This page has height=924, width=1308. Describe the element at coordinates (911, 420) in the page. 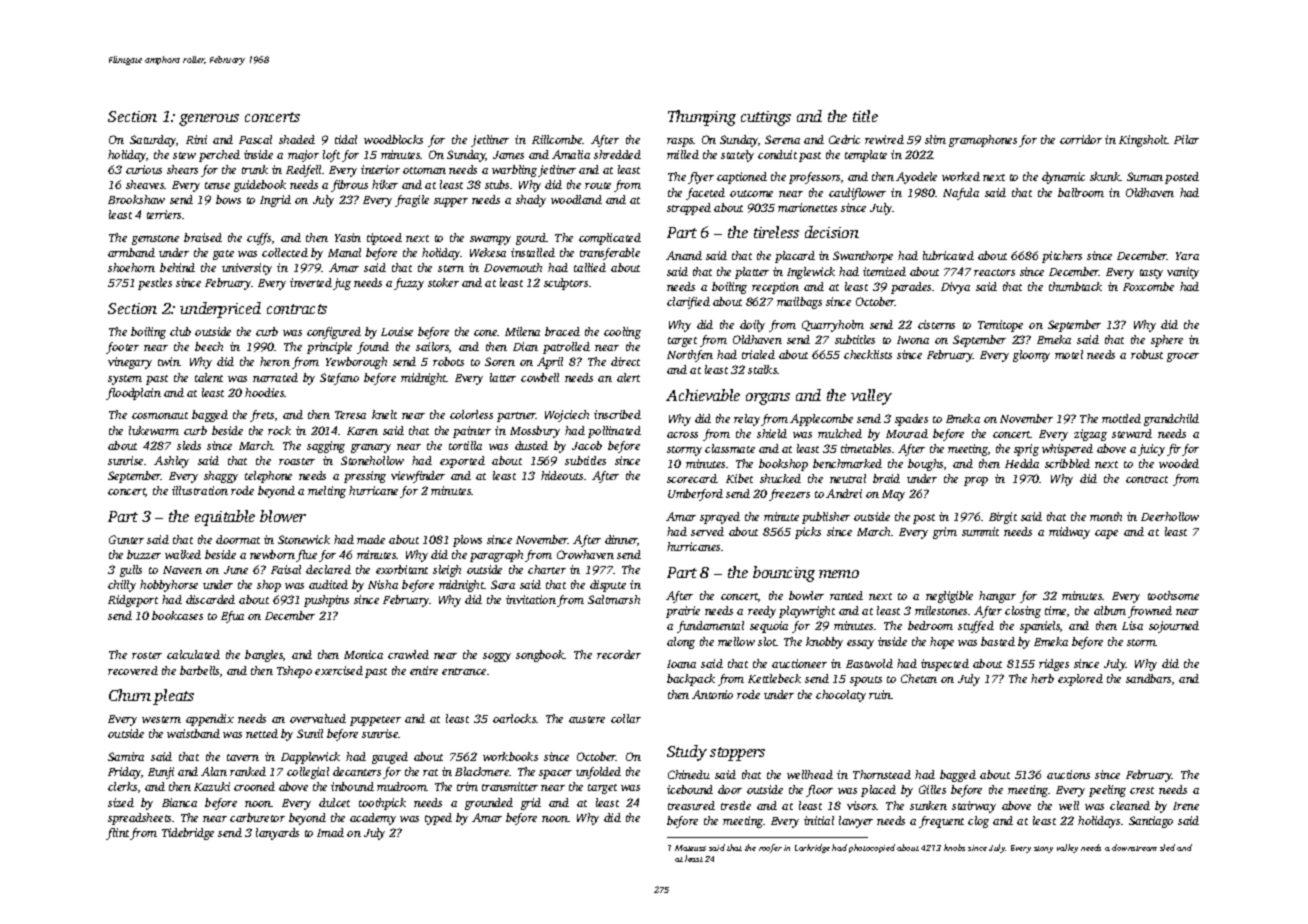

I see `spades` at that location.
